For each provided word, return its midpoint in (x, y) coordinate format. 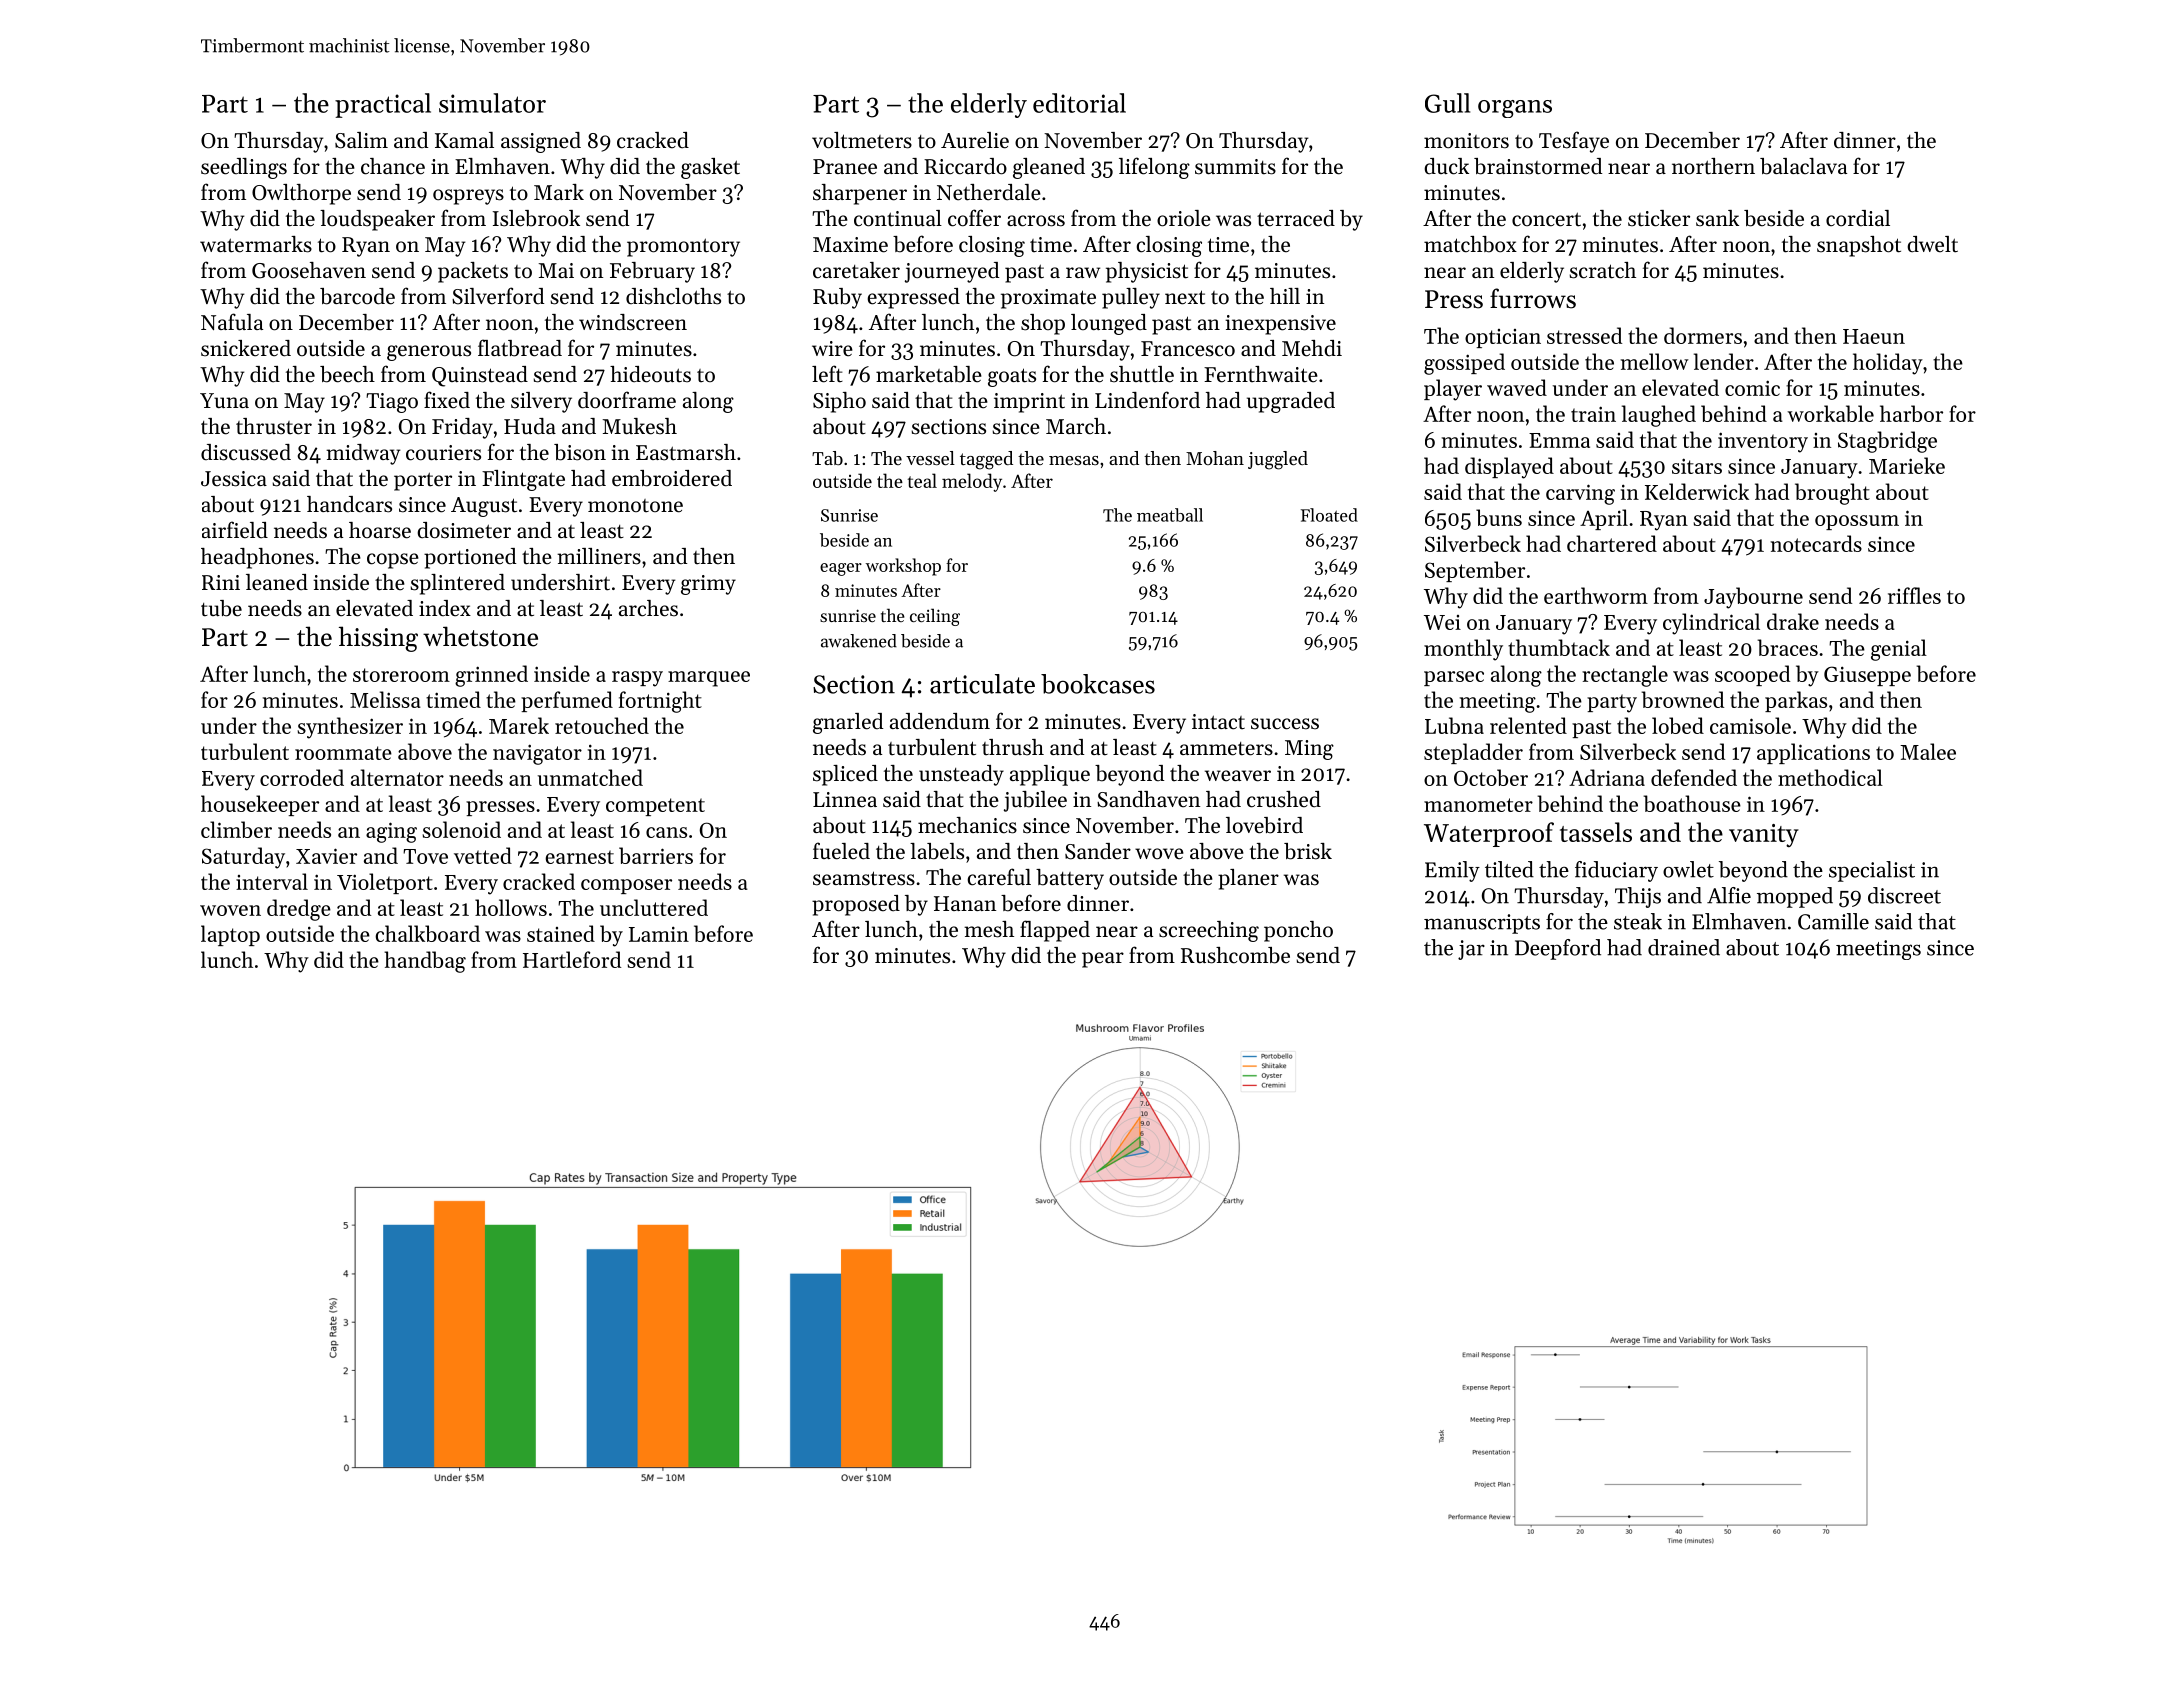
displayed (1509, 468)
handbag (425, 962)
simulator (492, 103)
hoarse (380, 530)
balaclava (1803, 166)
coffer (974, 218)
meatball (1170, 515)
